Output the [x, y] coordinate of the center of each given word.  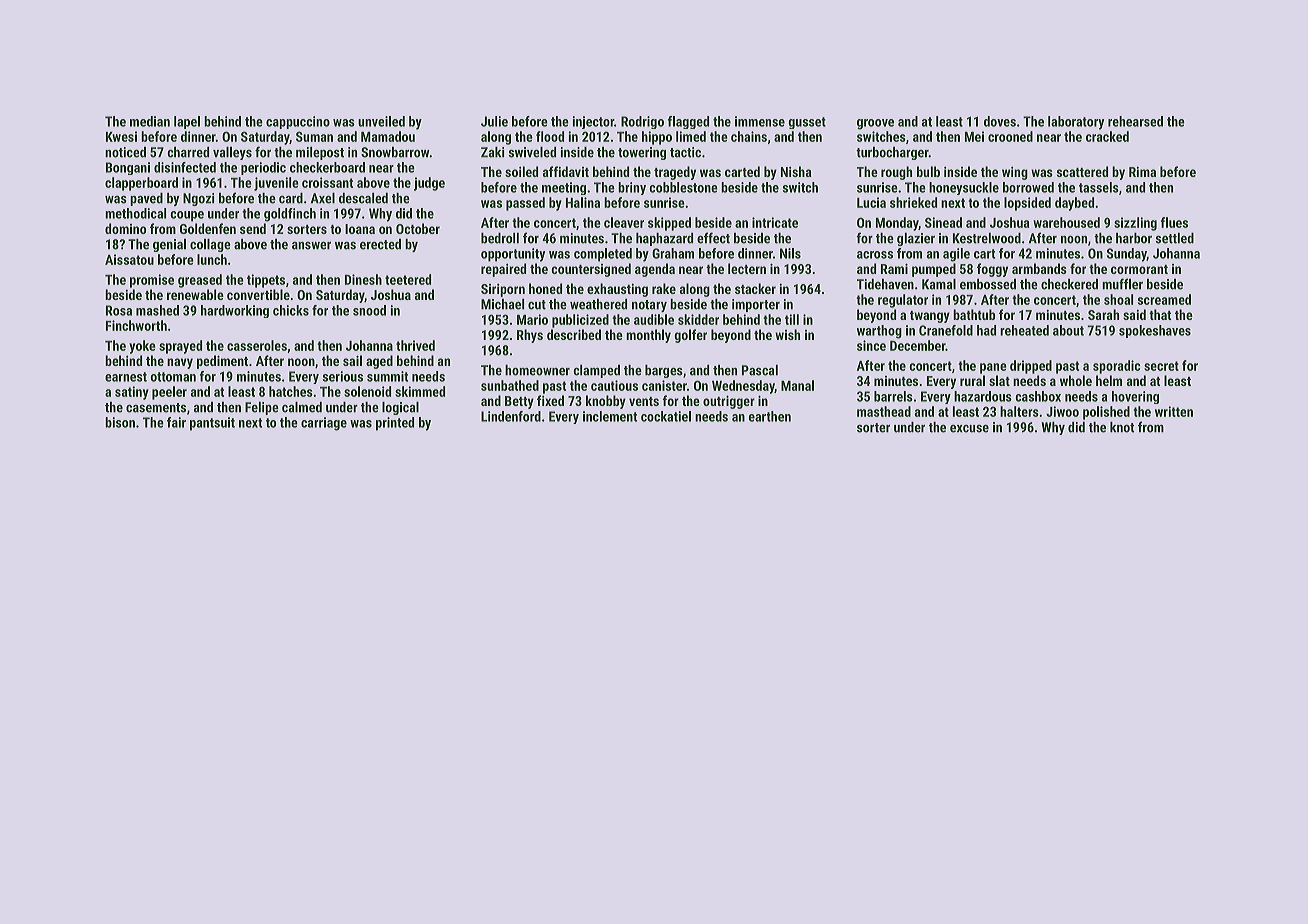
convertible [258, 294]
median [150, 121]
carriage [324, 424]
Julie [494, 121]
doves [1000, 121]
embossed [988, 284]
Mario [532, 319]
